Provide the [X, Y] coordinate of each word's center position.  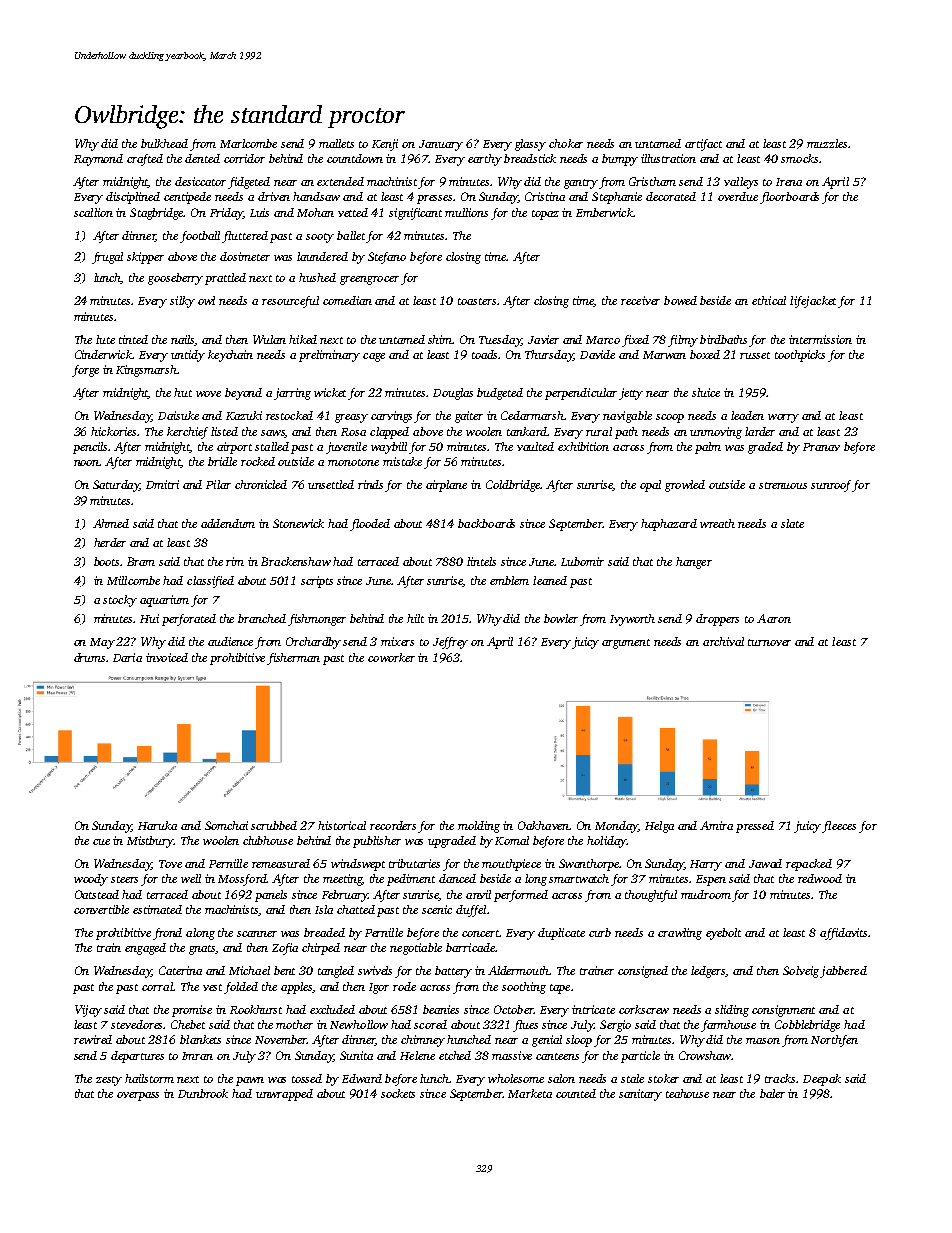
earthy [485, 160]
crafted [145, 160]
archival [723, 641]
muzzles [827, 143]
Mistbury [150, 842]
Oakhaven [544, 825]
